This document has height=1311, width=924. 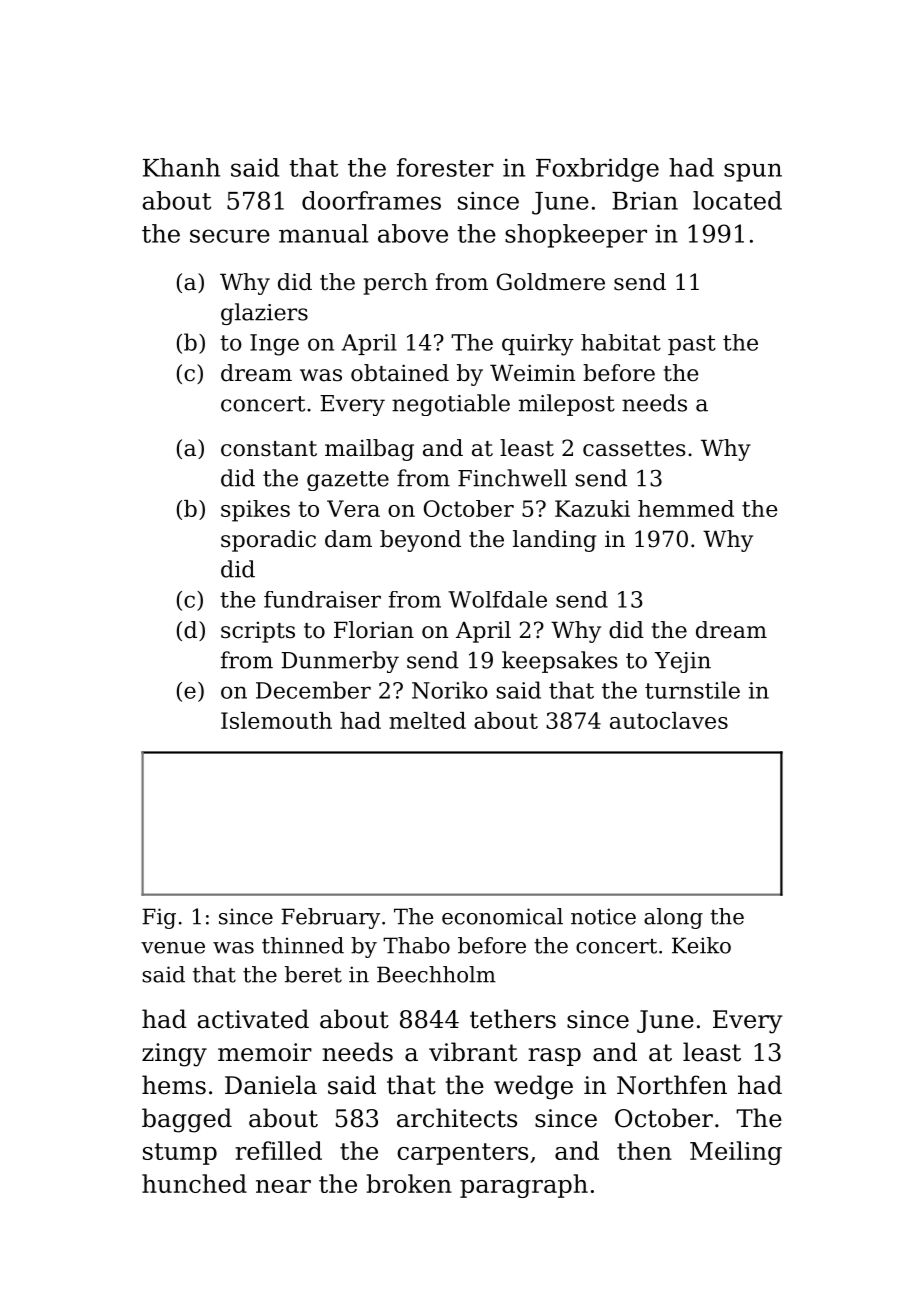 I want to click on spun, so click(x=753, y=172).
